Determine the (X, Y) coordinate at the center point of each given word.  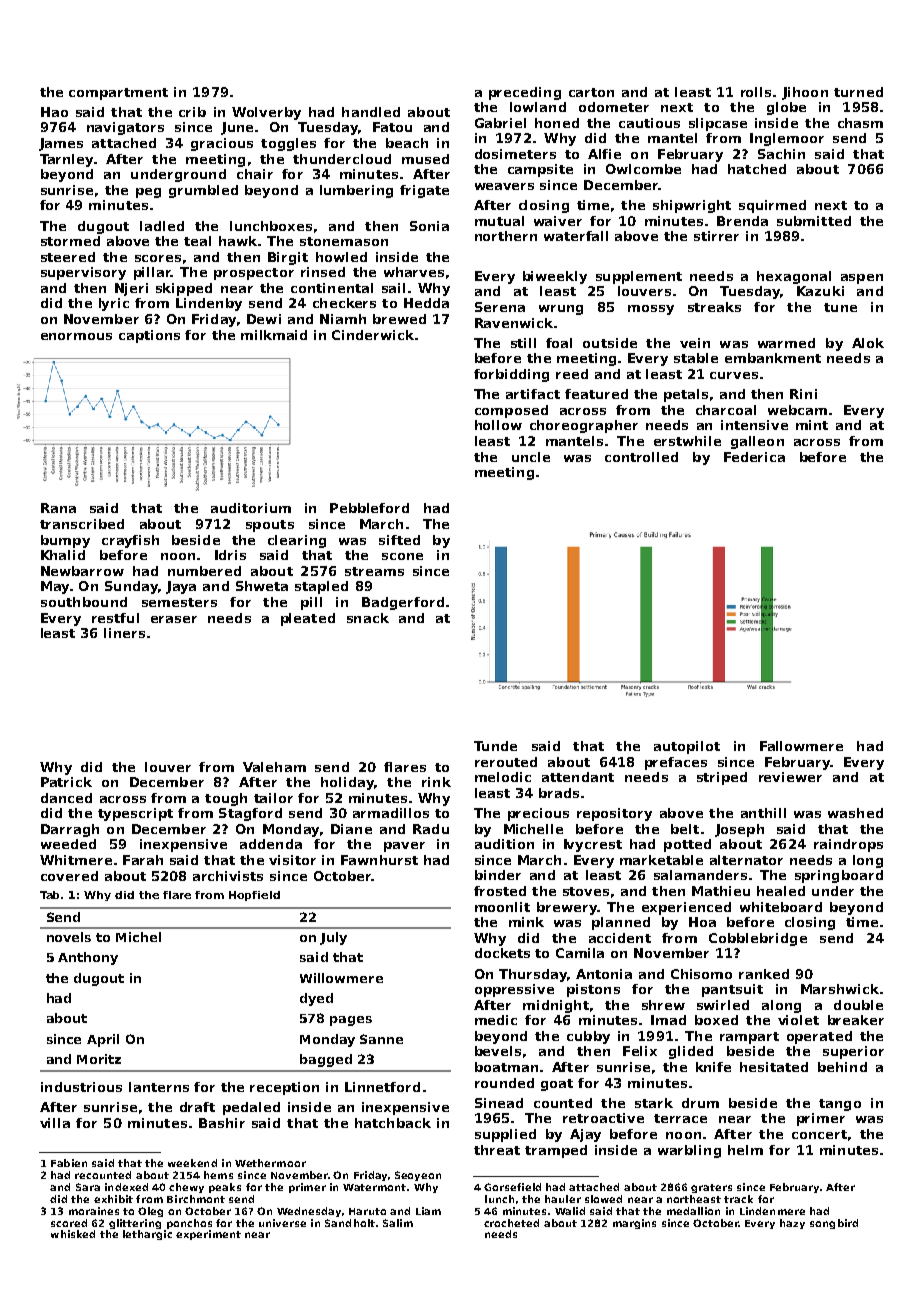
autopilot (687, 747)
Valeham (274, 767)
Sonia (429, 226)
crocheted (511, 1223)
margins (634, 1224)
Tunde (495, 746)
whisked (73, 1234)
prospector (254, 274)
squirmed (772, 206)
